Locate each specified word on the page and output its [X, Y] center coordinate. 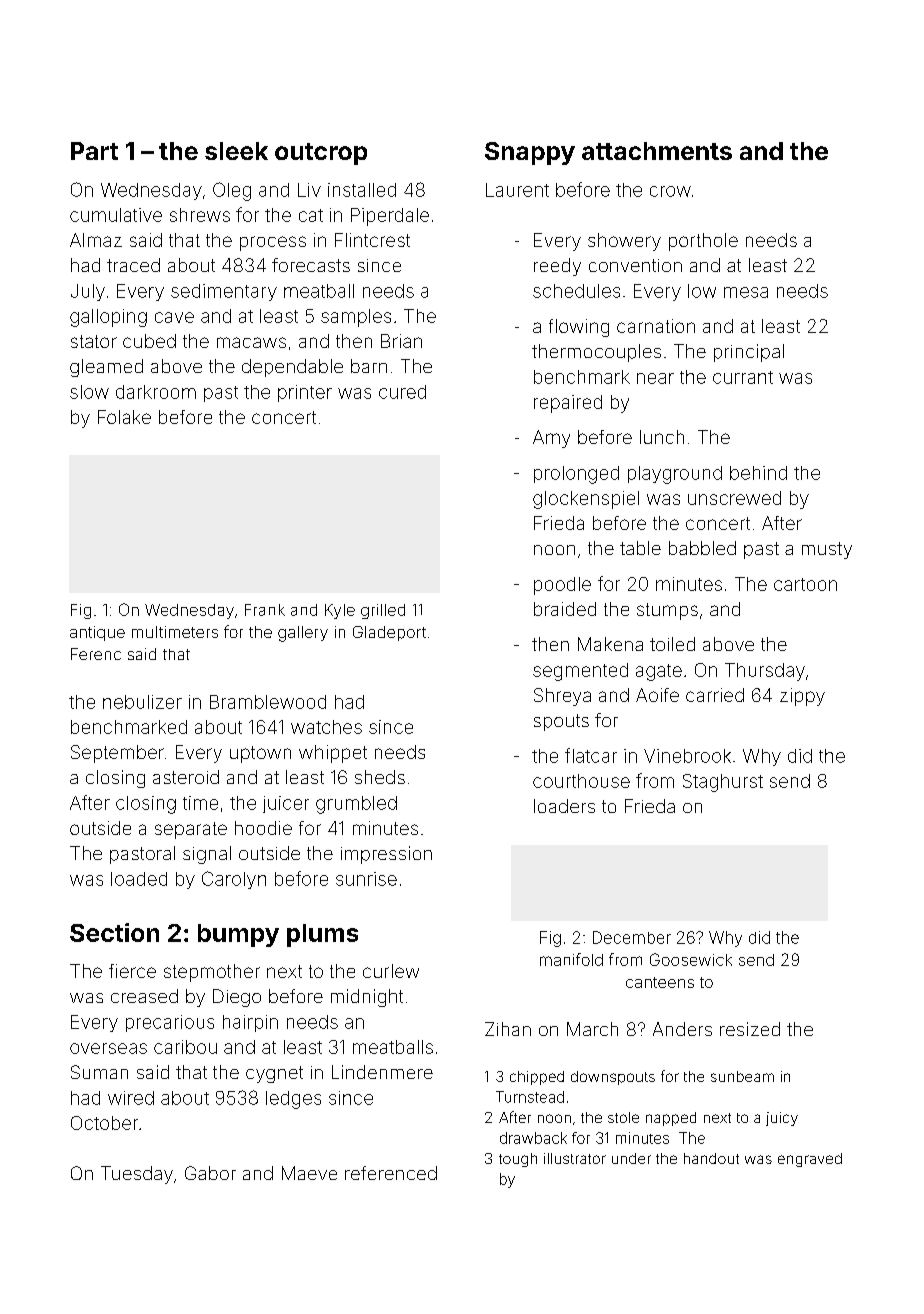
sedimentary [224, 292]
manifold [571, 959]
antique [97, 633]
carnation [656, 326]
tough [518, 1160]
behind [758, 473]
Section [114, 932]
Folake [124, 417]
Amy [551, 439]
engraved [810, 1160]
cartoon [805, 584]
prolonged [576, 475]
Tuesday [137, 1175]
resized [750, 1029]
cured [402, 392]
